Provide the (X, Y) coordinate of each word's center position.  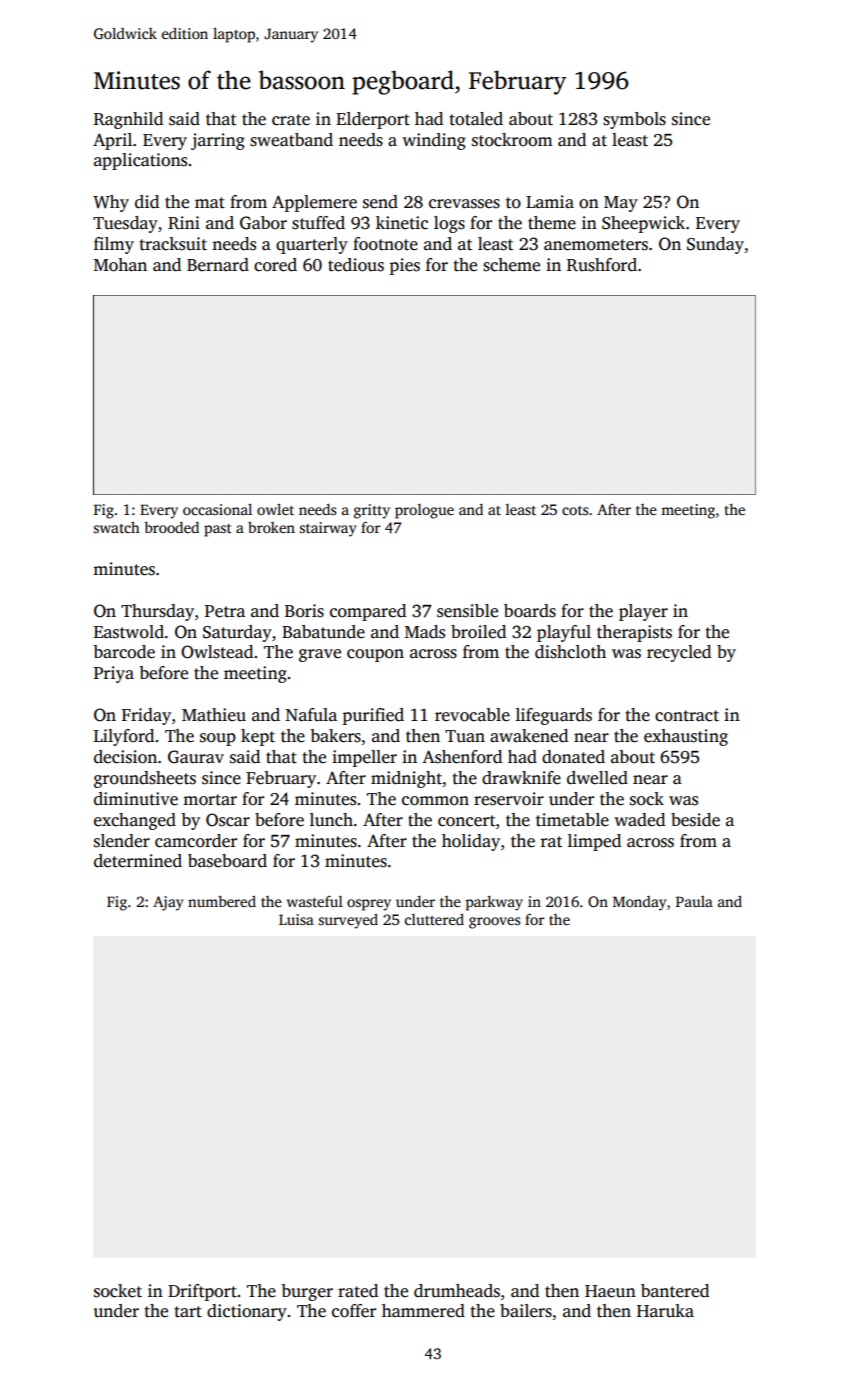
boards (530, 611)
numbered (222, 901)
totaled (476, 119)
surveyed (348, 921)
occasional (217, 509)
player (643, 612)
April (112, 141)
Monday (639, 903)
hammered (423, 1311)
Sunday (715, 245)
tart (188, 1312)
